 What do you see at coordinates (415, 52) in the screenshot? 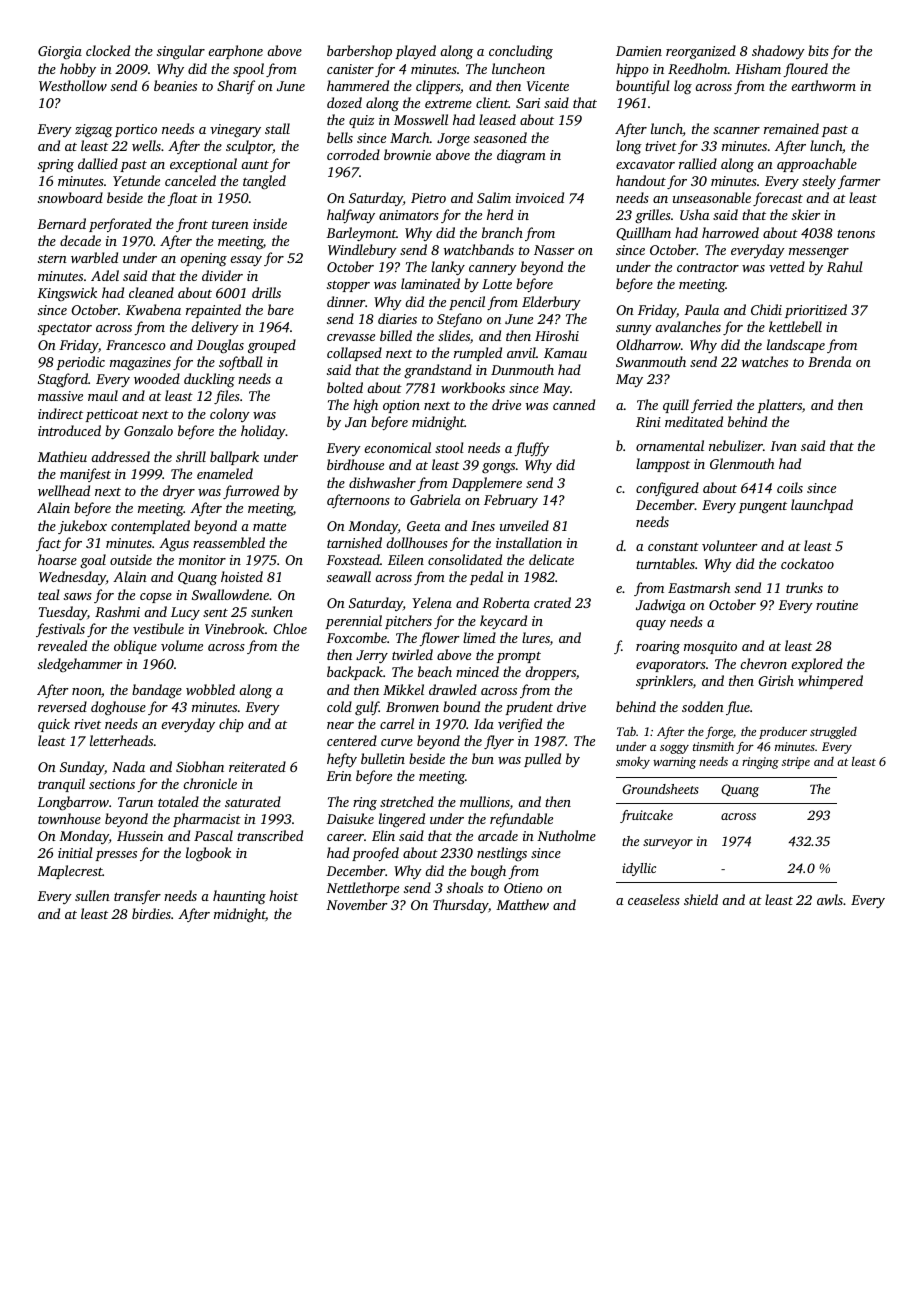
I see `played` at bounding box center [415, 52].
